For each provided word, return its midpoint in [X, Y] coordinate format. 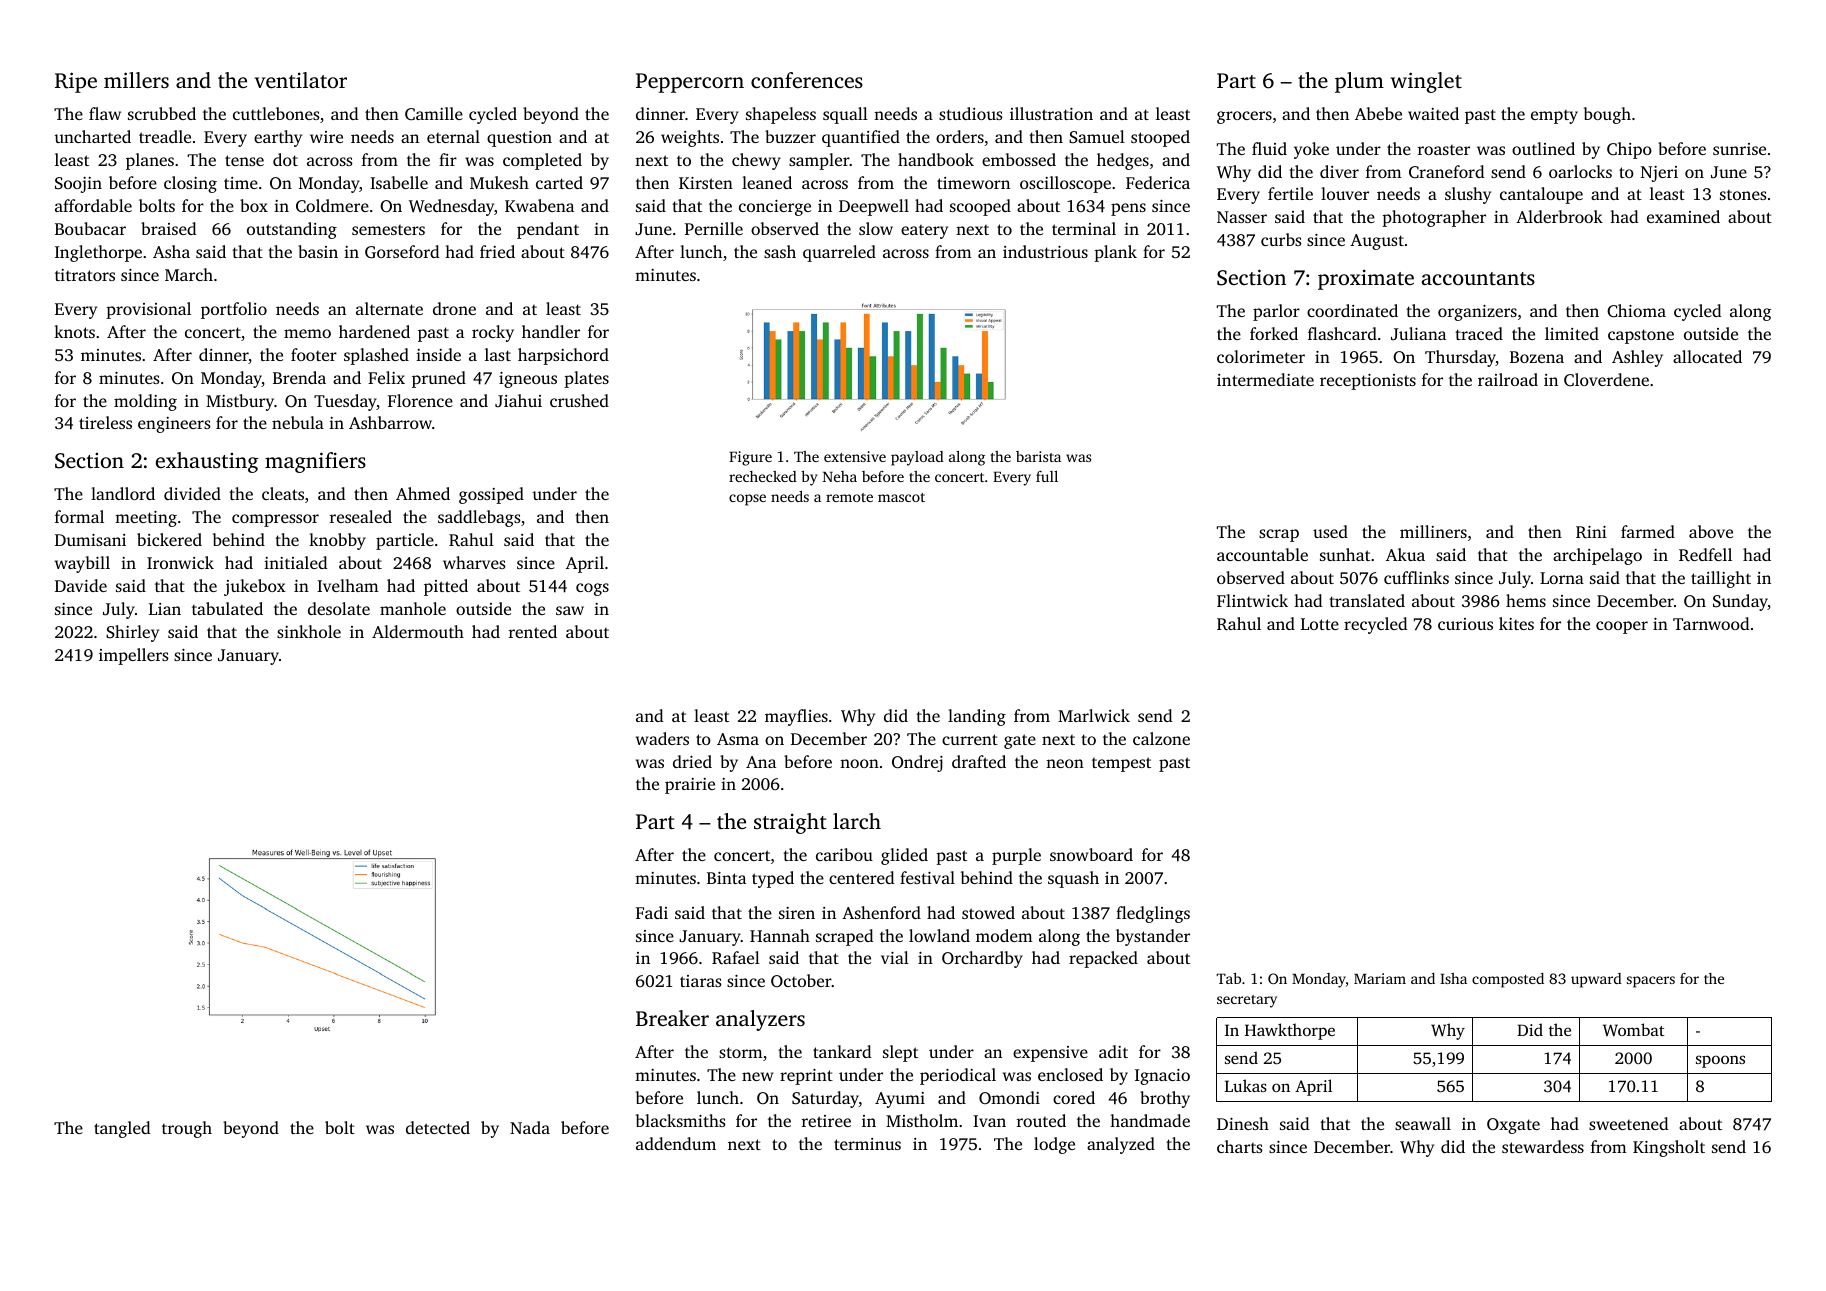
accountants [1478, 278]
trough [187, 1129]
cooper [1622, 627]
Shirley [132, 633]
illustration [1051, 113]
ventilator [301, 80]
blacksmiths [681, 1120]
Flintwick [1252, 600]
